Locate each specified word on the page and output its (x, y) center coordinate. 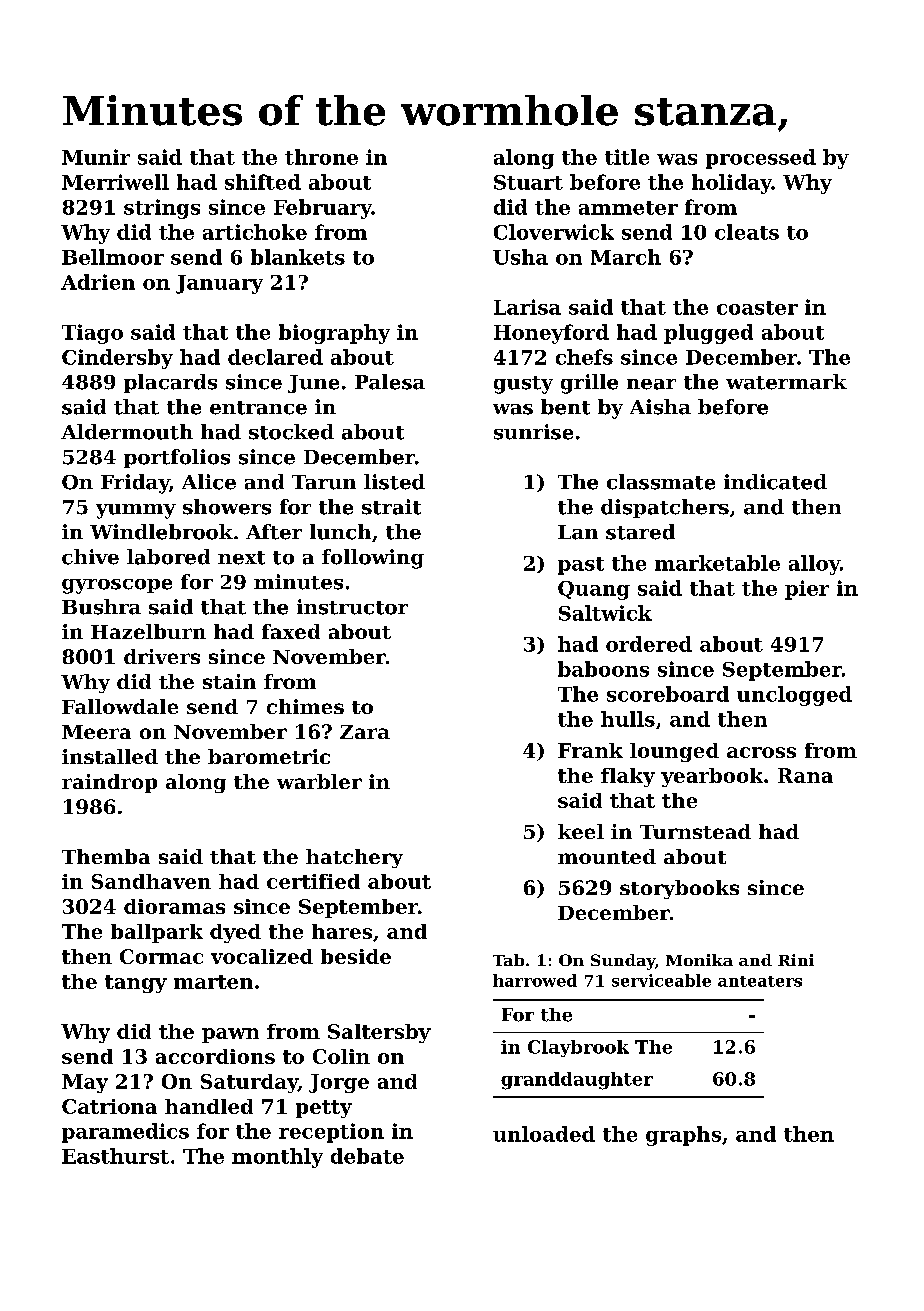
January (219, 284)
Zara (365, 732)
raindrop (109, 783)
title (627, 157)
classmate (661, 482)
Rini (796, 960)
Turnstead (695, 831)
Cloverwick (554, 232)
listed (394, 482)
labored (168, 557)
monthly (277, 1158)
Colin (341, 1056)
